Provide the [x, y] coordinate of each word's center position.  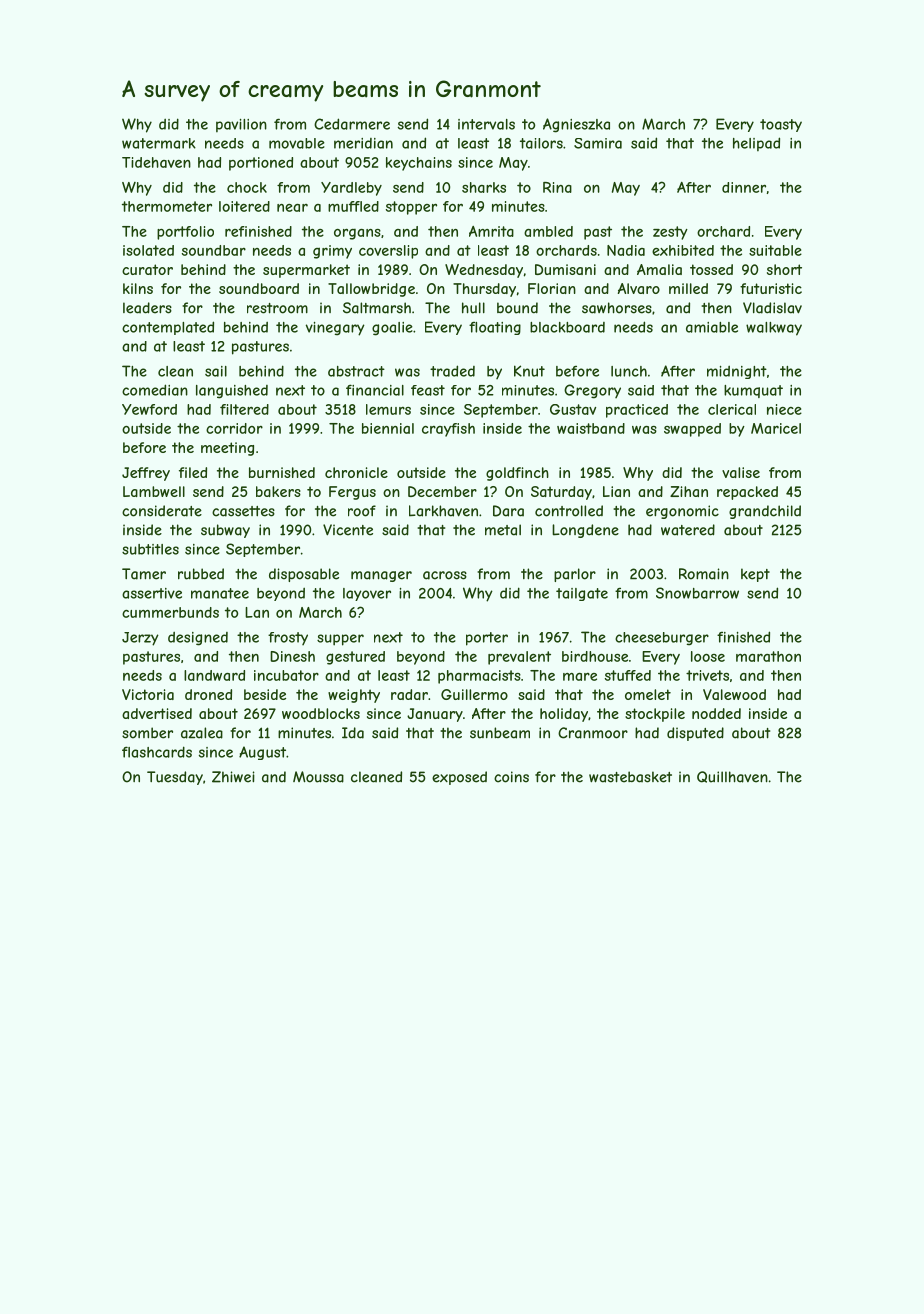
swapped [692, 430]
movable [297, 143]
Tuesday [175, 778]
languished [232, 392]
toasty [781, 125]
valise [741, 472]
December [442, 491]
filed [193, 472]
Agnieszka [576, 125]
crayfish [448, 430]
